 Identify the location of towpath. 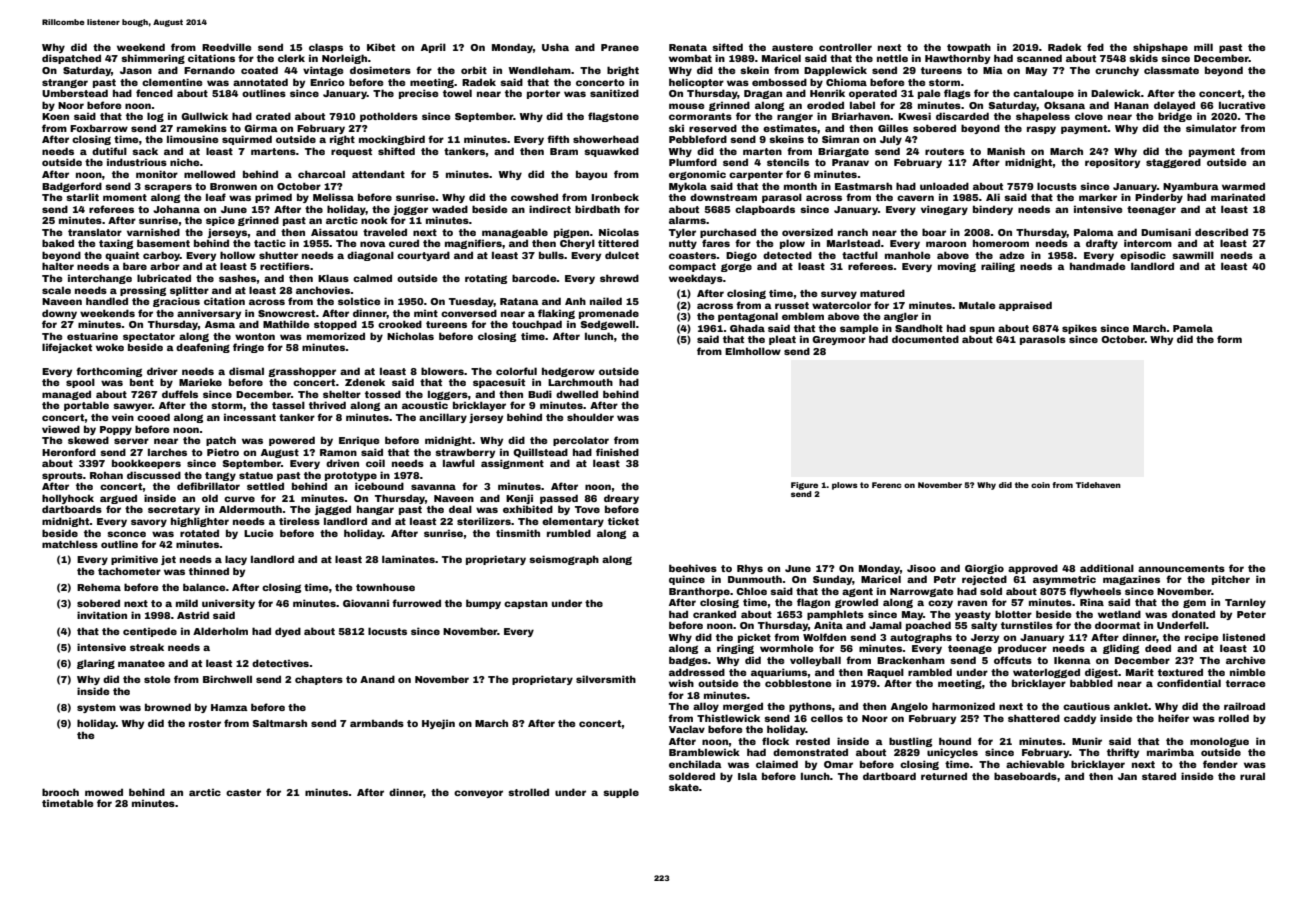
(969, 48).
